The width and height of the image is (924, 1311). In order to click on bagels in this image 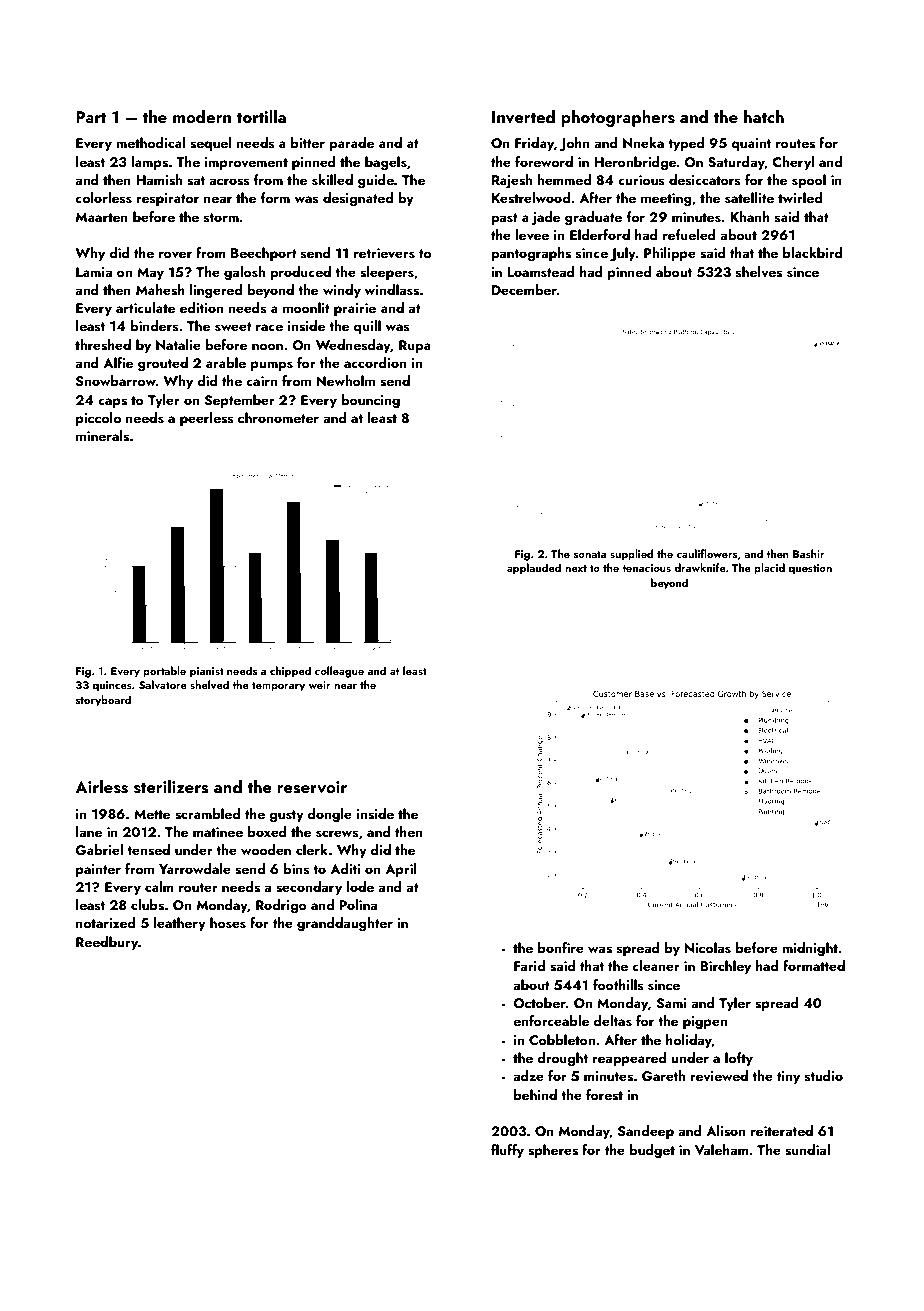, I will do `click(386, 163)`.
